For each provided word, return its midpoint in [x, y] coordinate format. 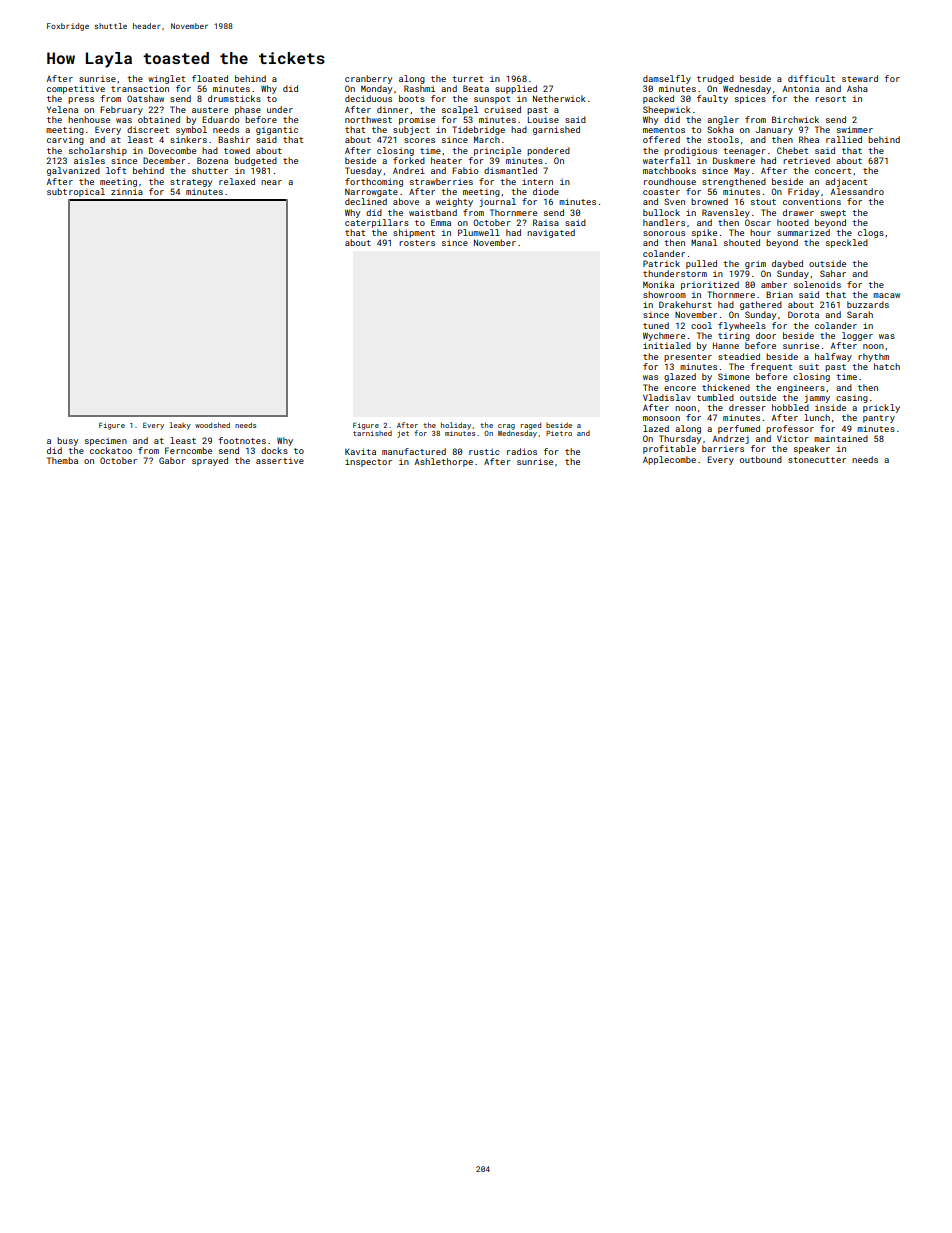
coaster [661, 192]
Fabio [465, 170]
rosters [417, 243]
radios [522, 451]
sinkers [188, 139]
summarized [803, 232]
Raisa [546, 222]
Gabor [172, 460]
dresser [747, 407]
